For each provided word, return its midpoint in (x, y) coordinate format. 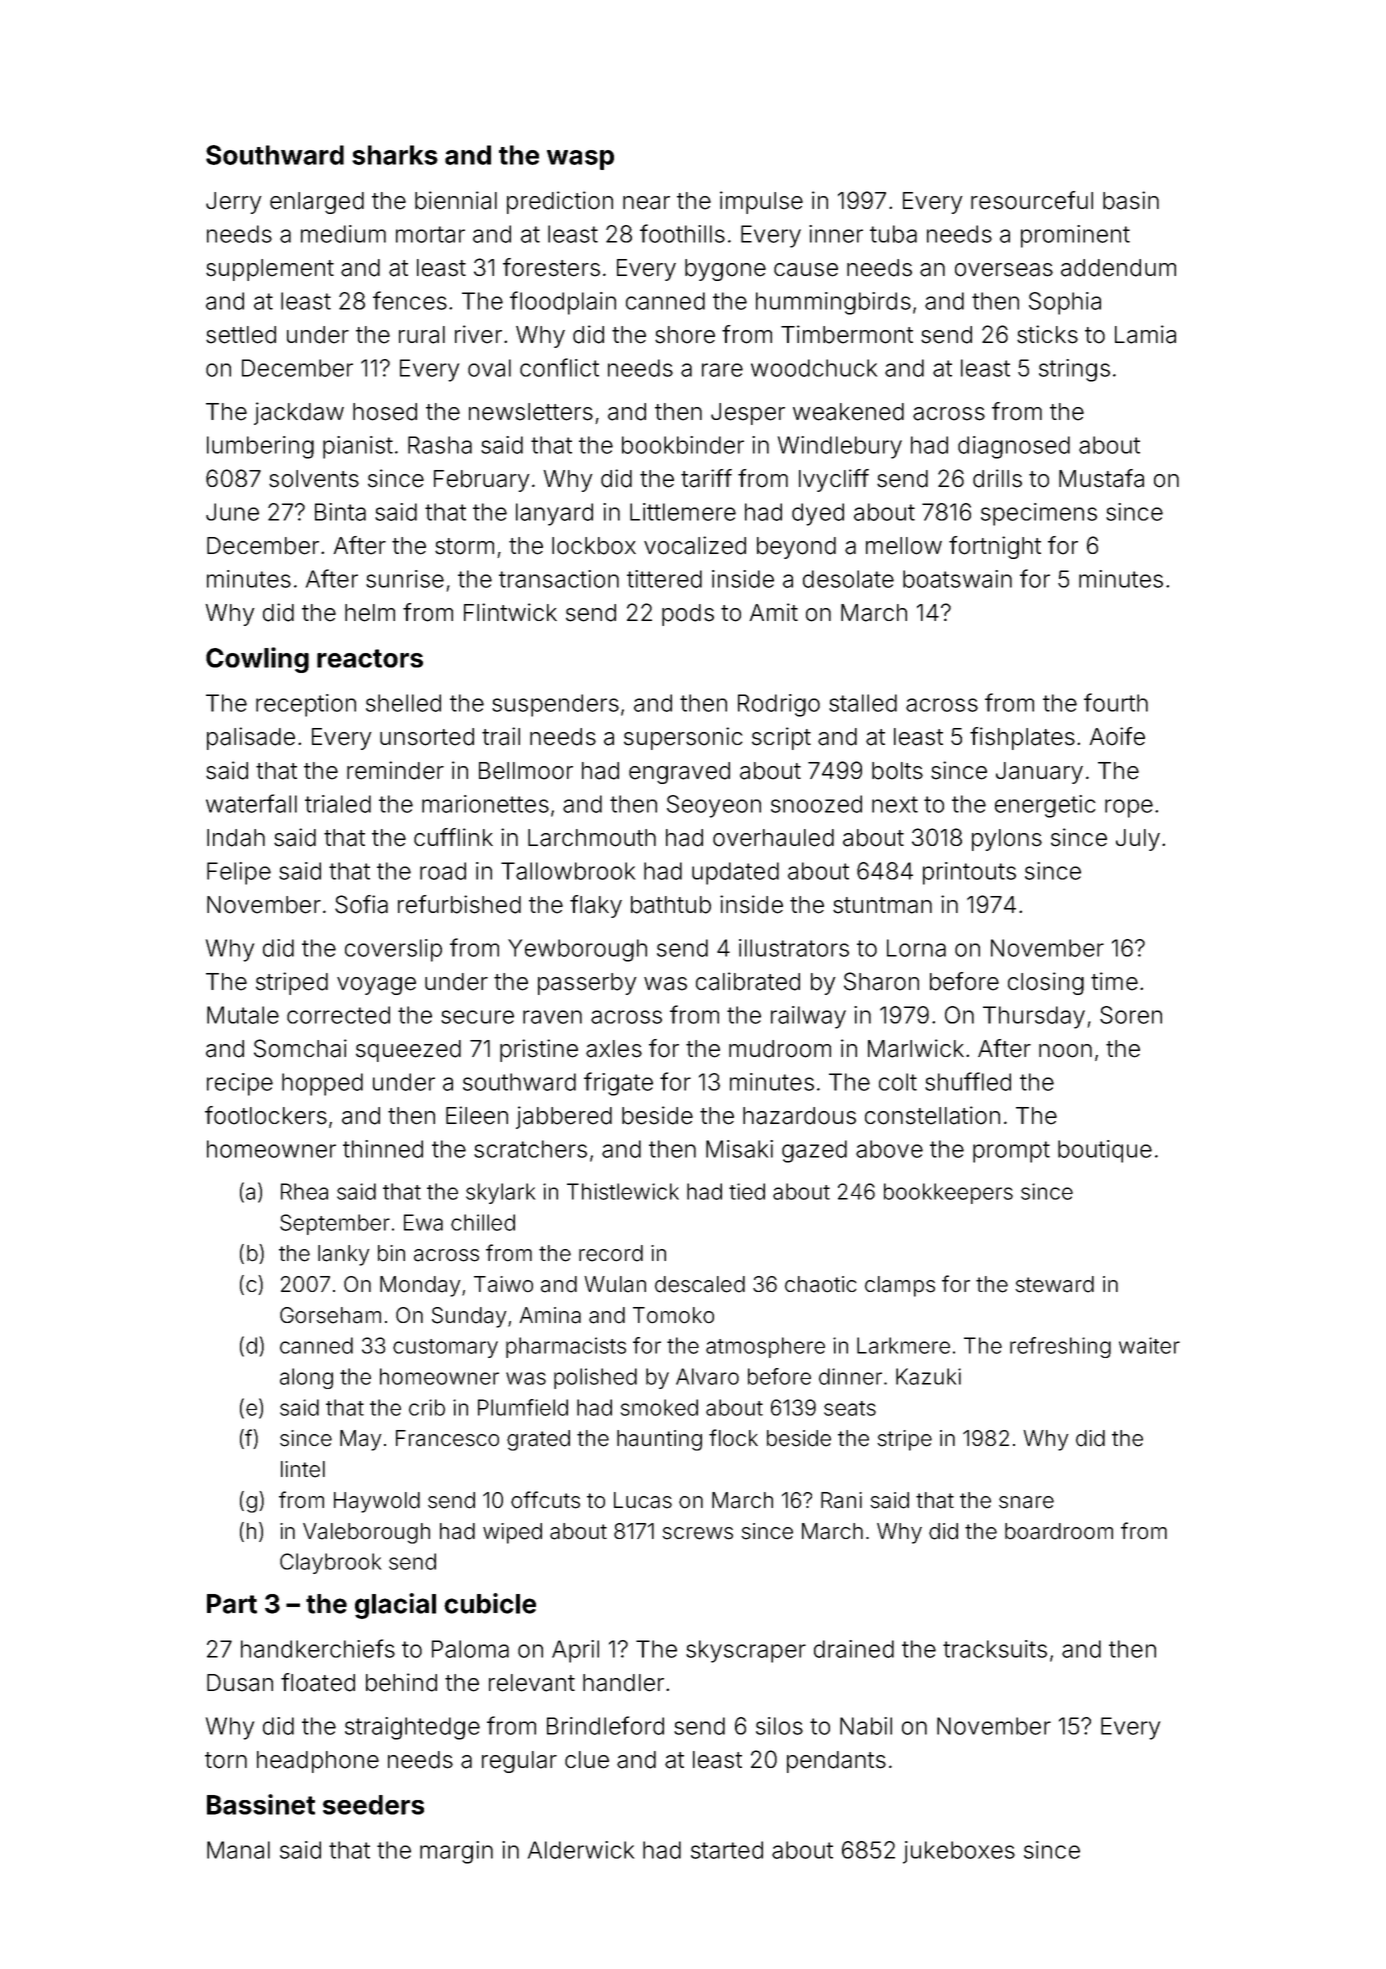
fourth (1116, 702)
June (232, 512)
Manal (238, 1850)
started (727, 1850)
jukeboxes (959, 1852)
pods (688, 615)
